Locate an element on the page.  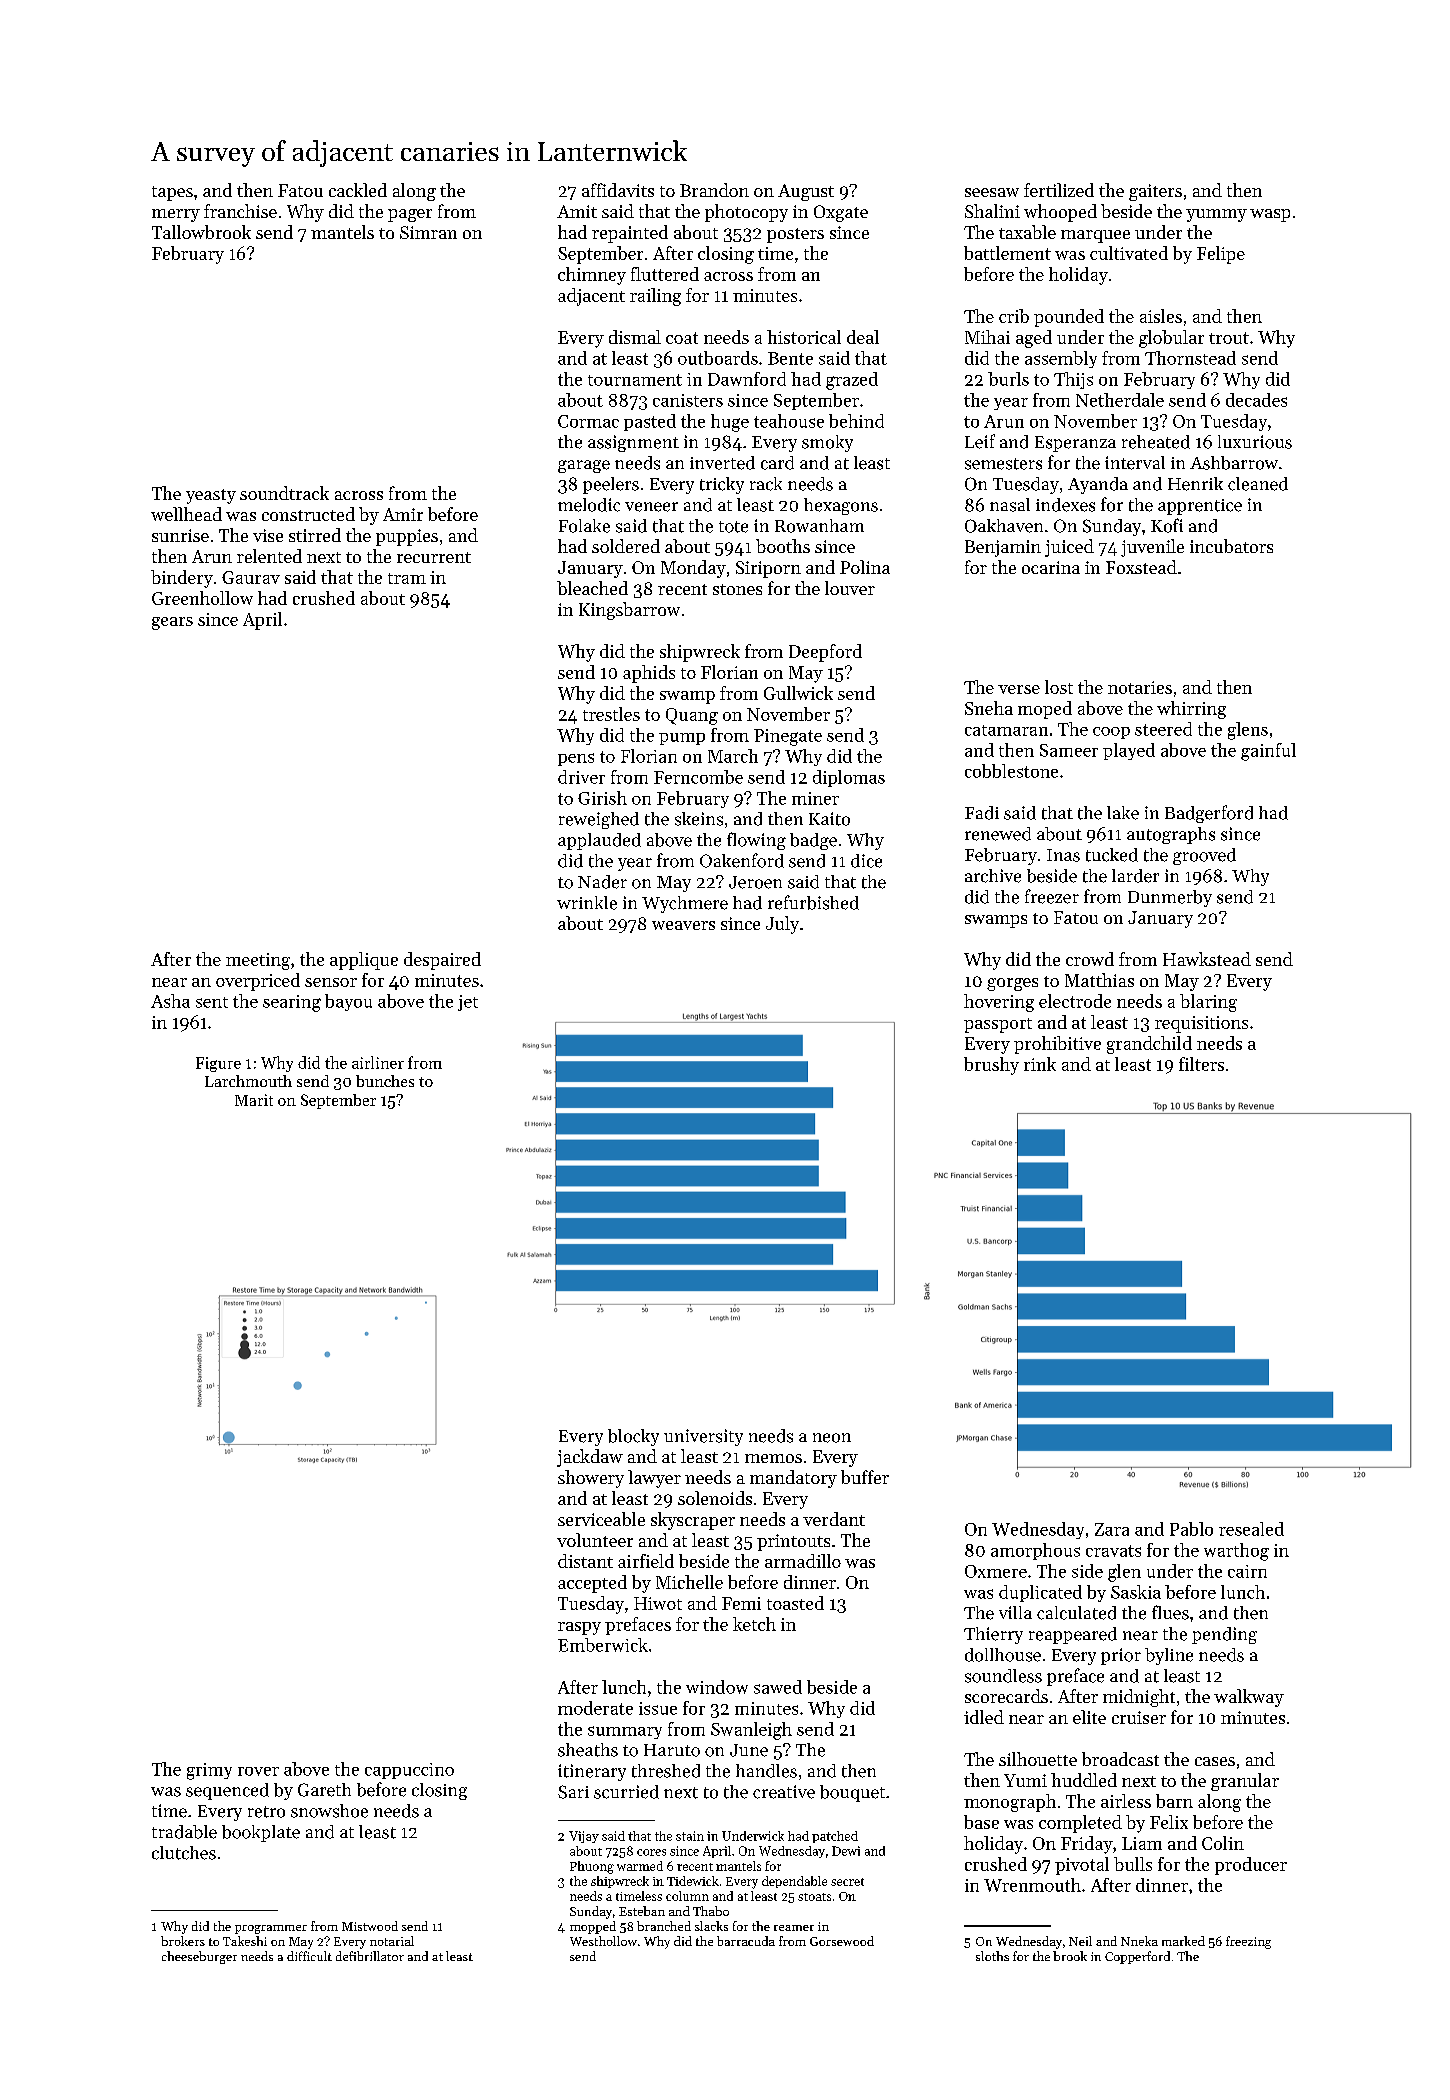
cultivated is located at coordinates (1129, 253).
